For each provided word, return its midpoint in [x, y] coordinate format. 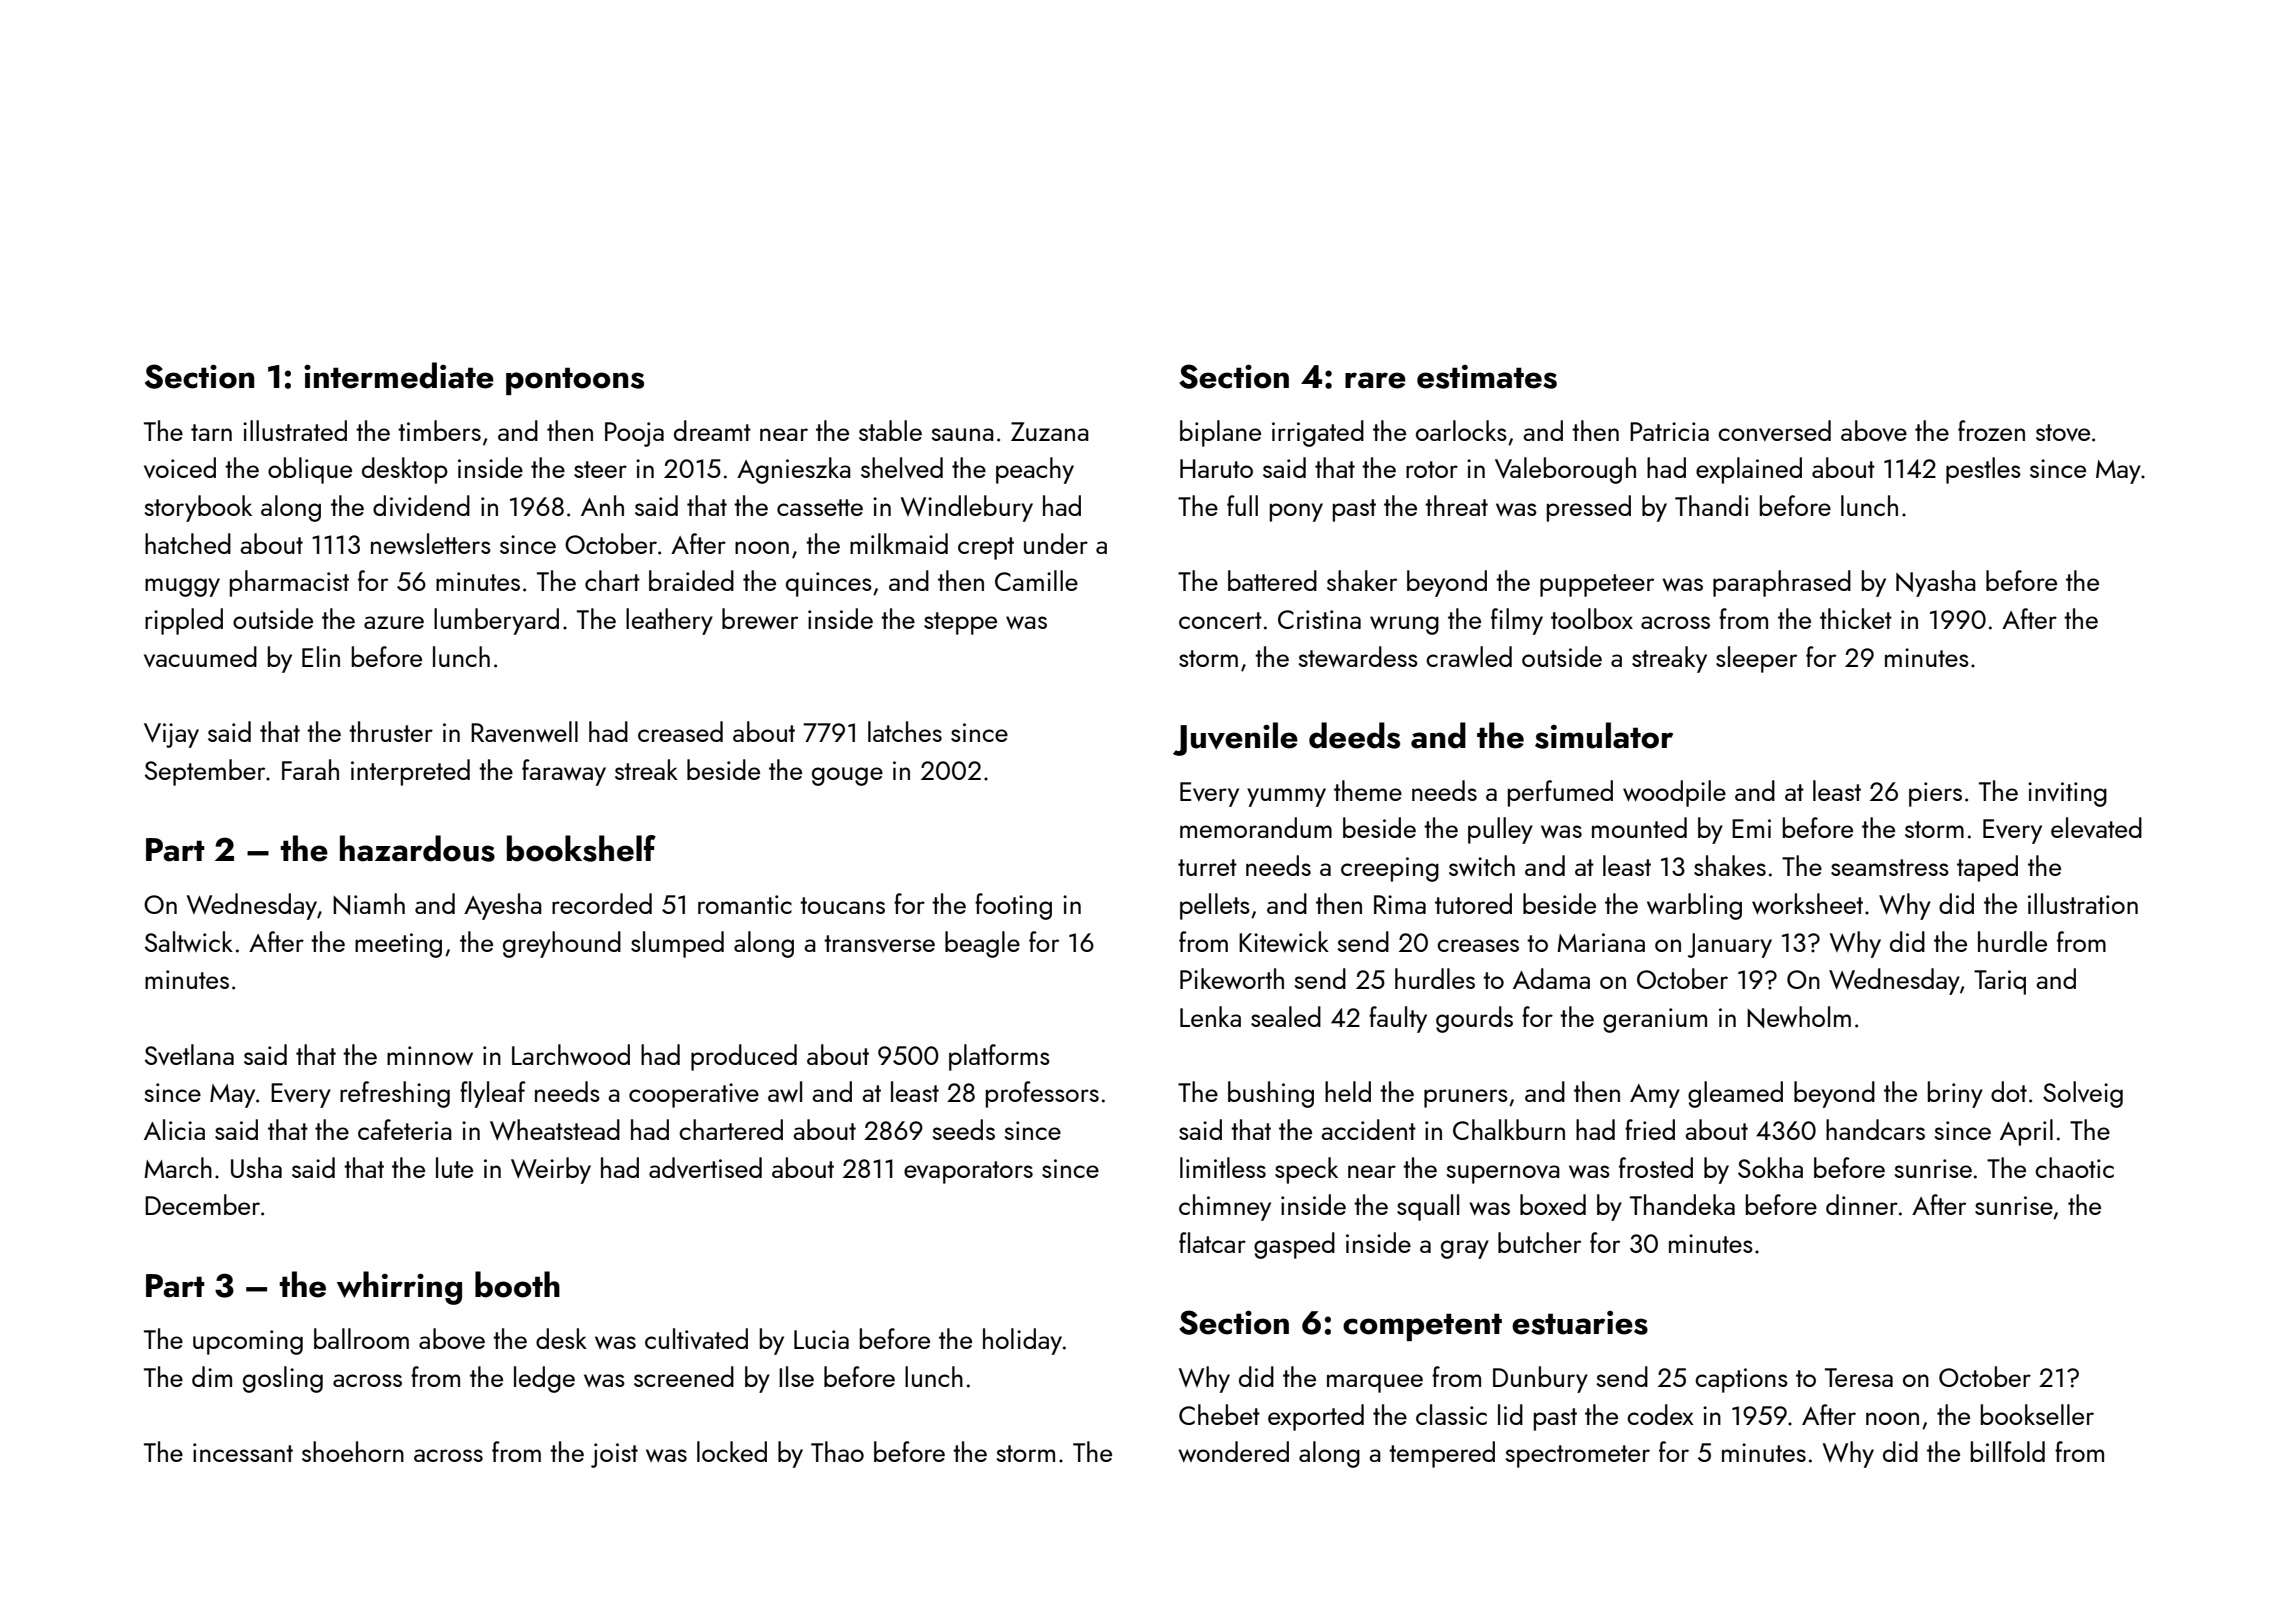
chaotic [2074, 1167]
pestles [1983, 470]
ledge [544, 1379]
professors [1042, 1094]
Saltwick [189, 941]
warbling [1694, 906]
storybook [198, 508]
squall [1428, 1207]
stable [890, 430]
